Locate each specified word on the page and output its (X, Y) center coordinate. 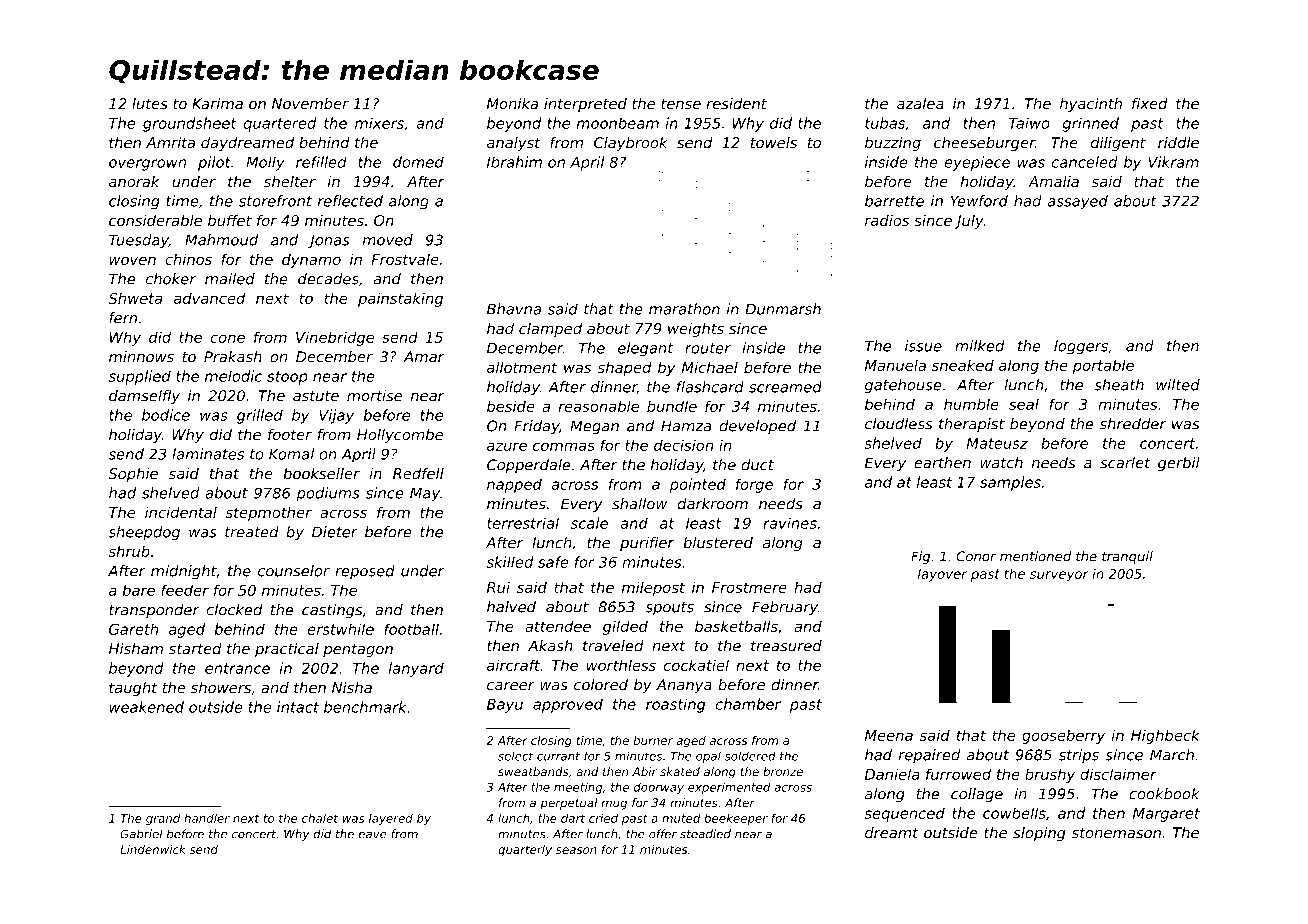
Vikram (1173, 162)
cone (228, 338)
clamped (550, 330)
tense (681, 104)
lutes (150, 104)
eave (373, 835)
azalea (920, 104)
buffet (230, 220)
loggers (1081, 347)
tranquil (1127, 557)
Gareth (133, 629)
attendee (558, 626)
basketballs (736, 626)
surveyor (1059, 576)
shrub (129, 551)
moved (388, 240)
